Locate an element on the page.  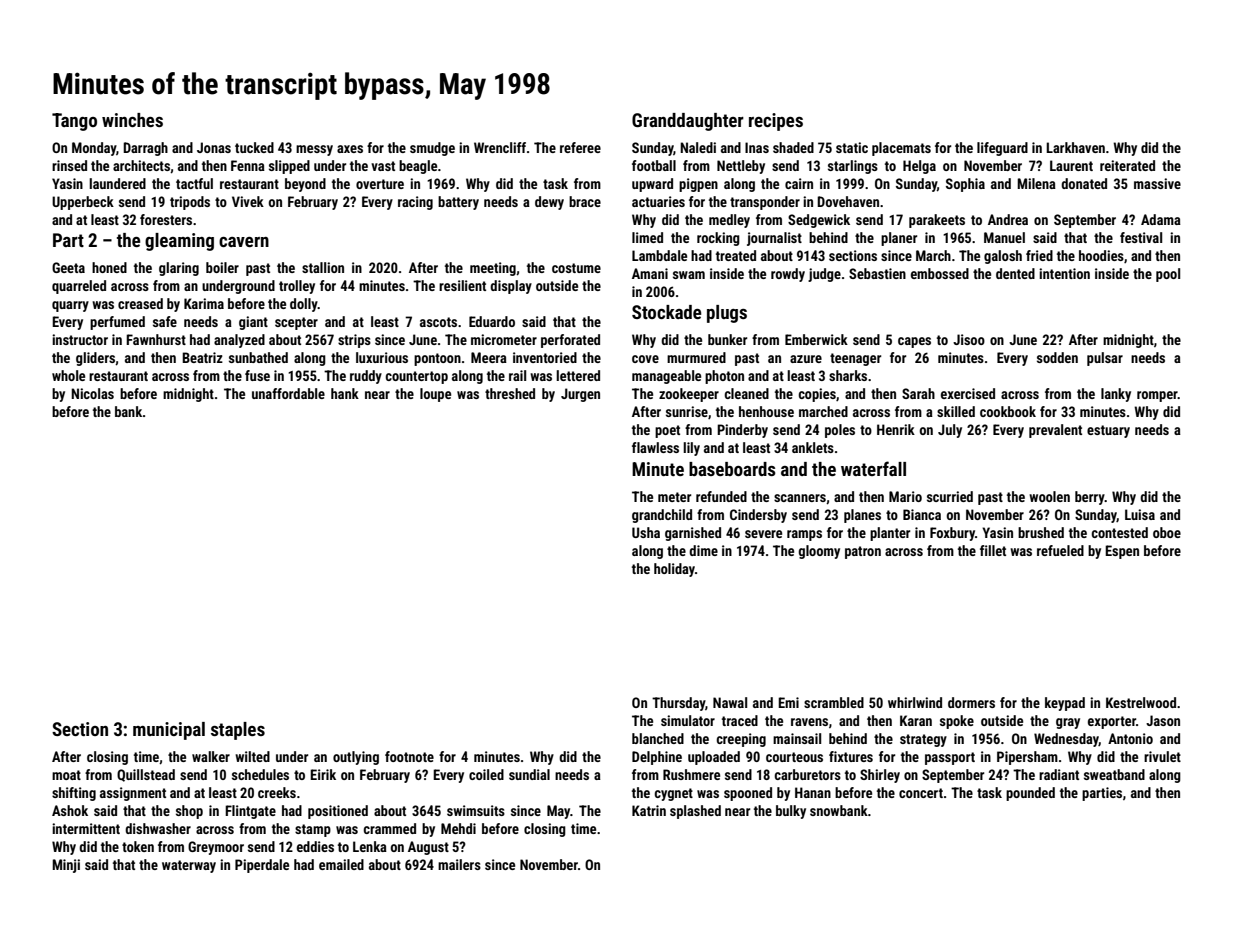
Wrencliff is located at coordinates (500, 147).
